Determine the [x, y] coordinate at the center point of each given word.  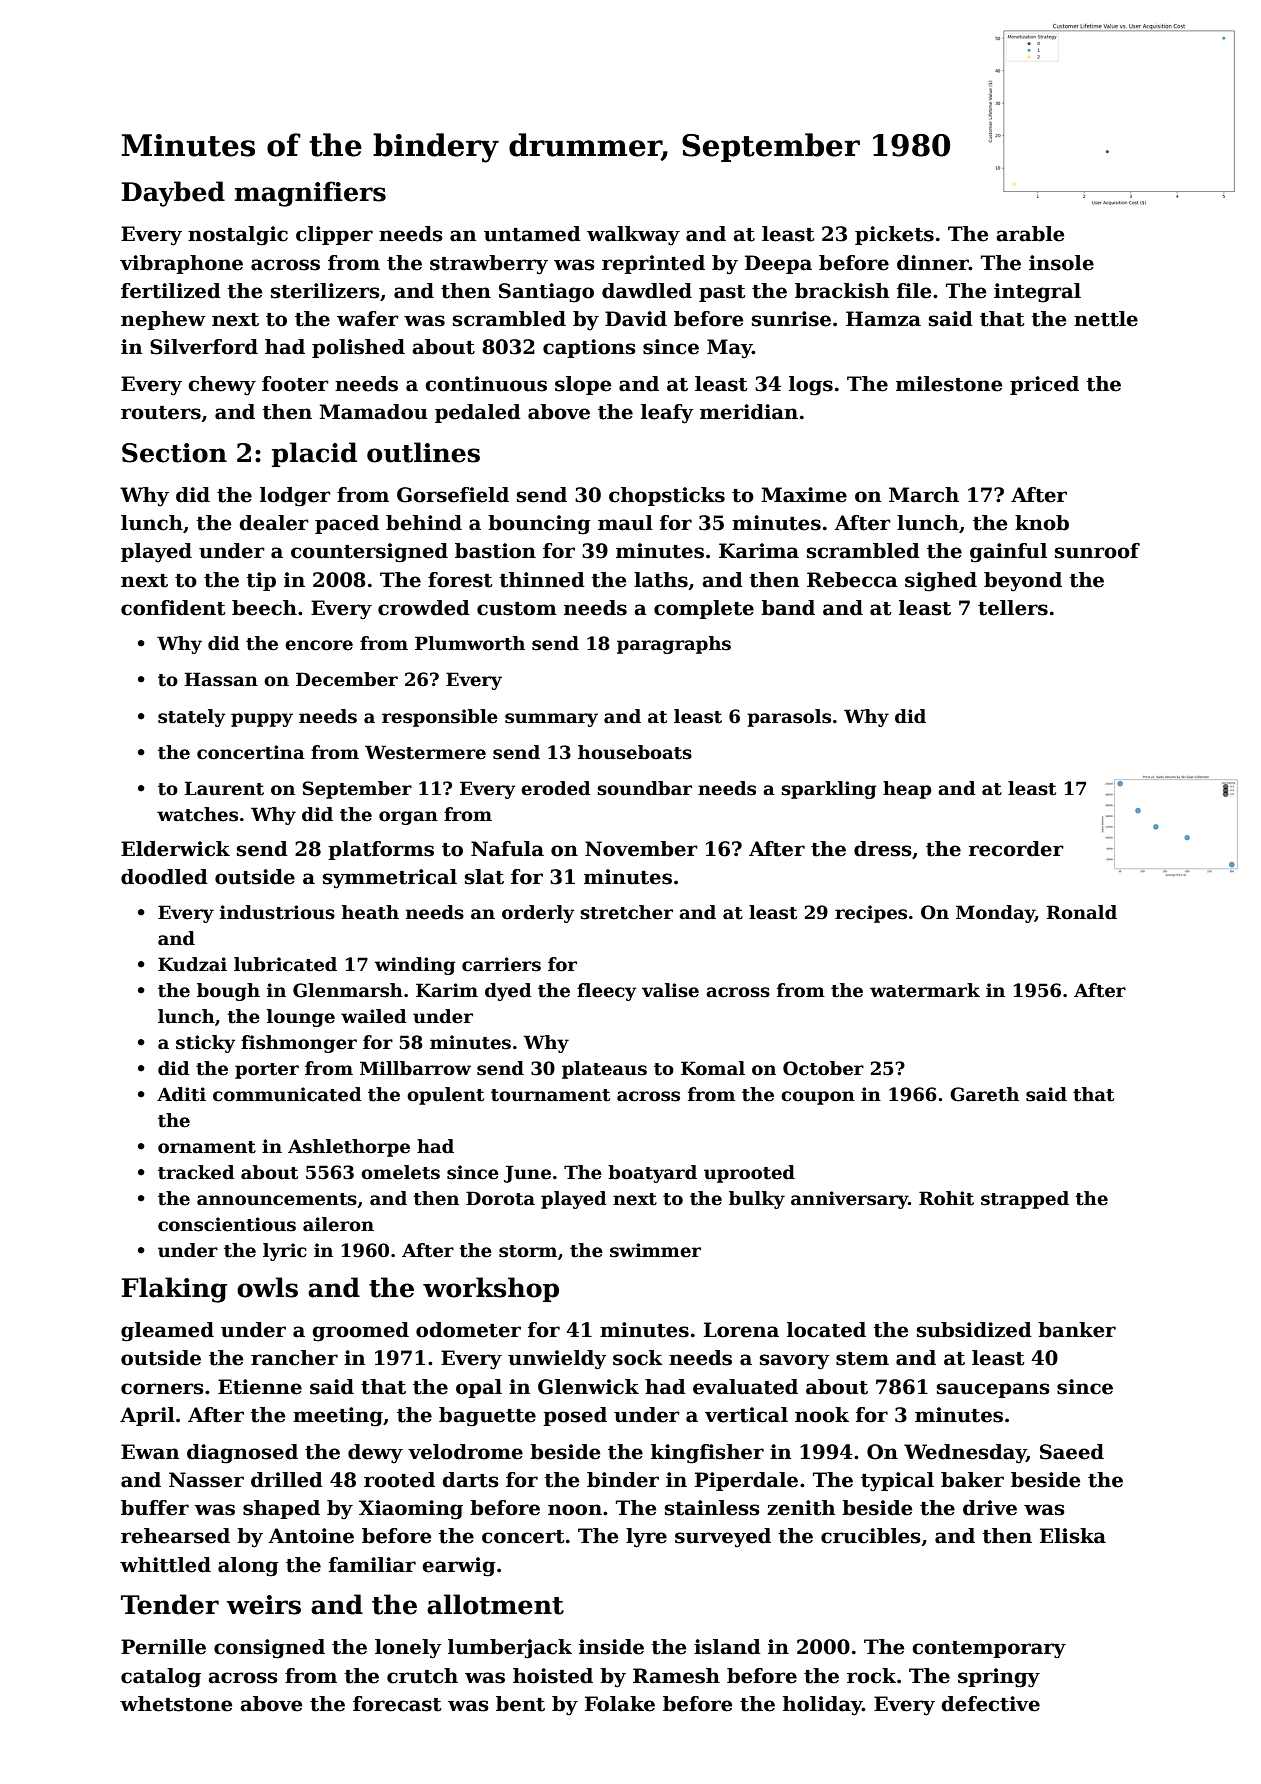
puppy [262, 720]
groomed [360, 1332]
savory [795, 1362]
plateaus [604, 1070]
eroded [556, 788]
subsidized [974, 1330]
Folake [620, 1704]
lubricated [285, 964]
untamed [532, 234]
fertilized [171, 291]
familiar [372, 1565]
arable [1030, 234]
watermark [925, 990]
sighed [941, 582]
